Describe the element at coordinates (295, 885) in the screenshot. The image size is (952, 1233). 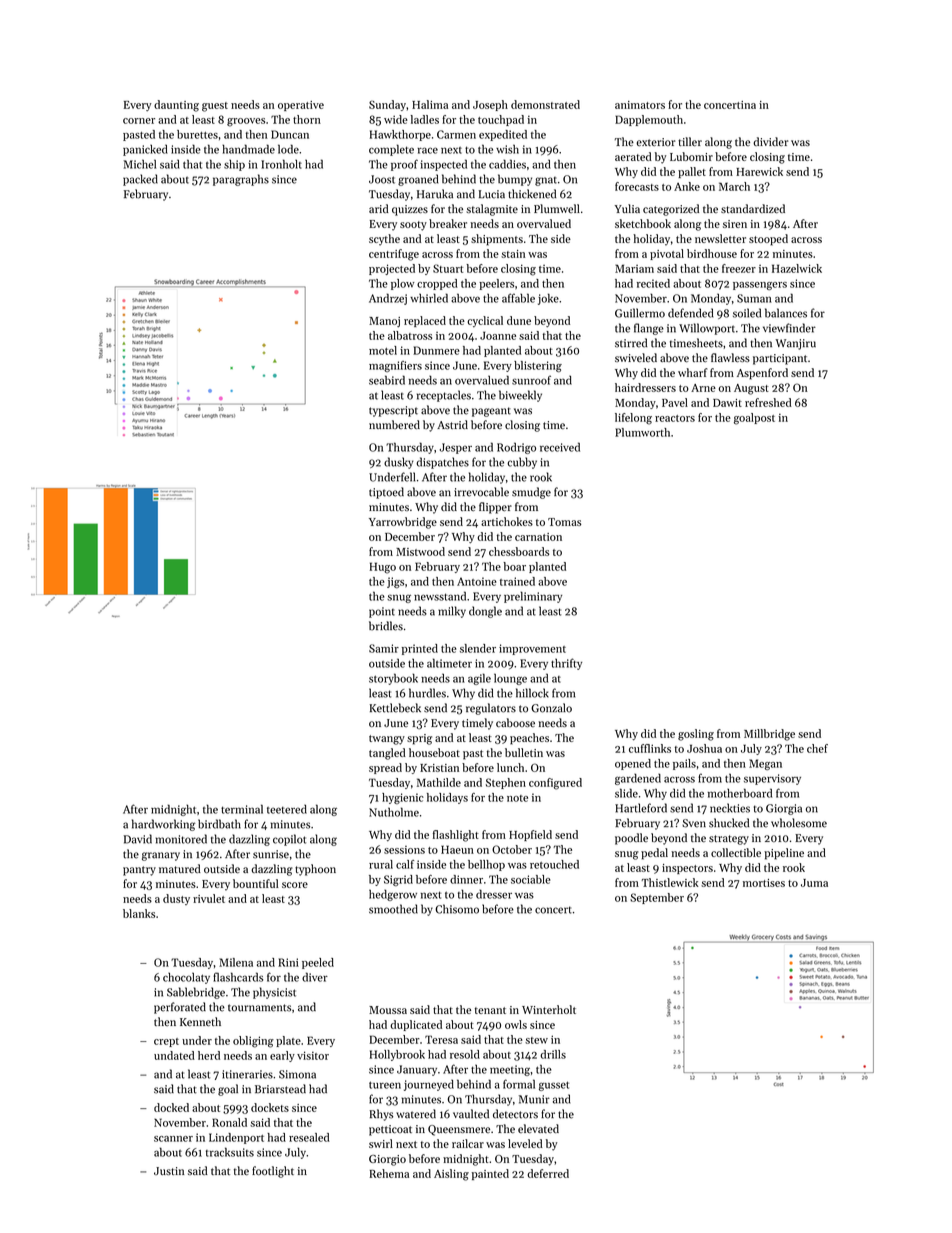
I see `score` at that location.
